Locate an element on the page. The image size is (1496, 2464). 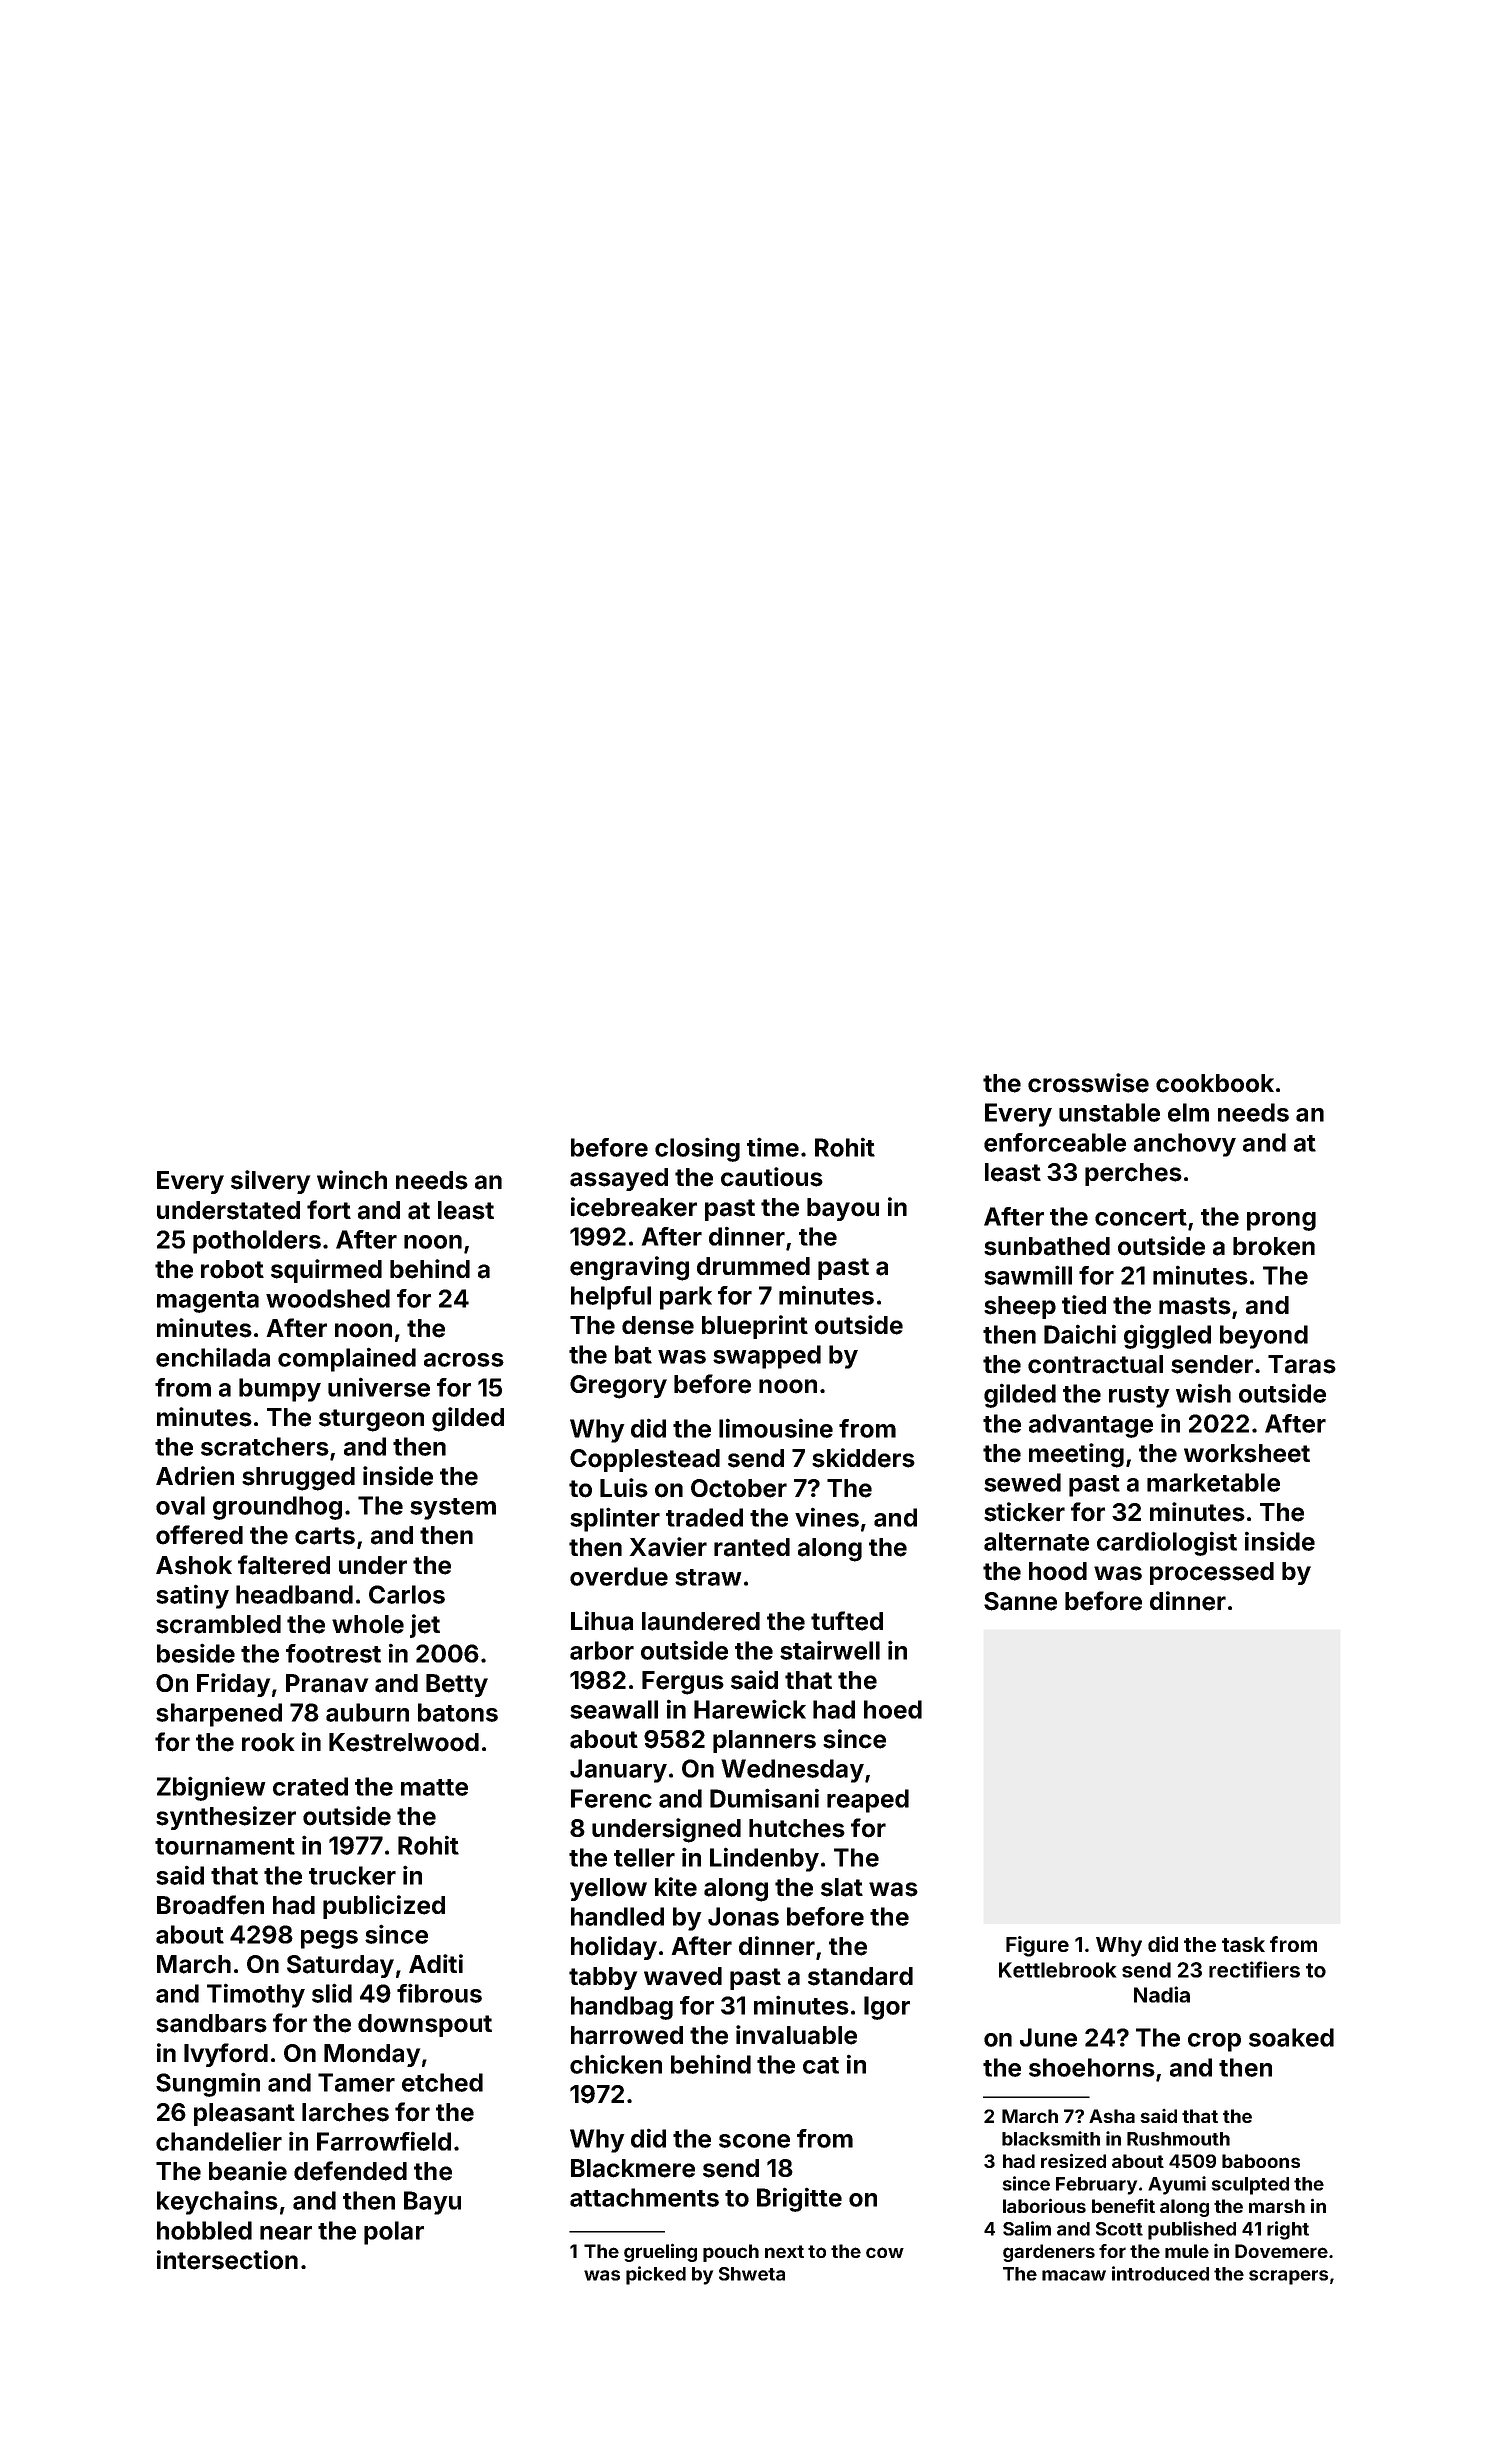
task is located at coordinates (1243, 1944).
